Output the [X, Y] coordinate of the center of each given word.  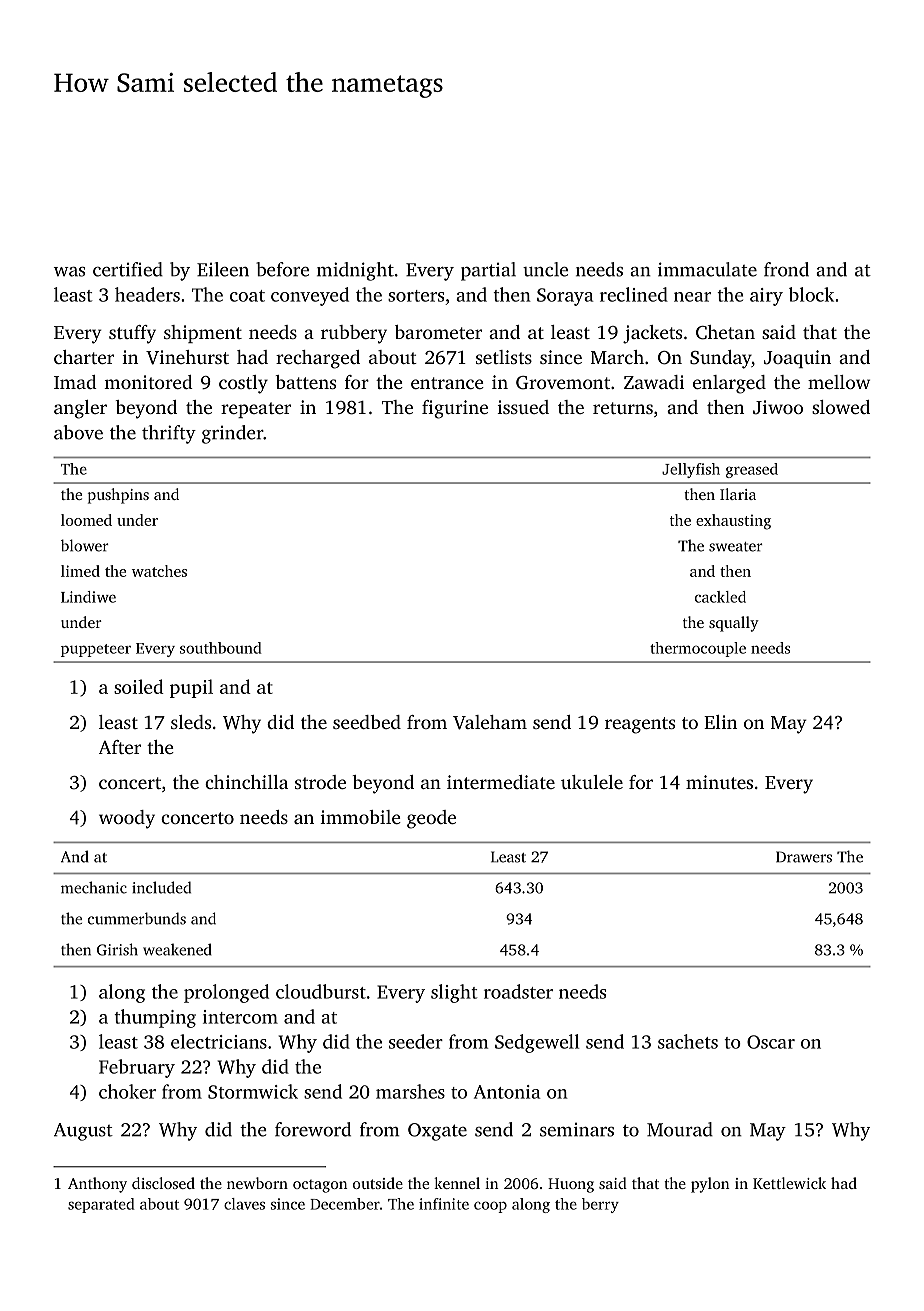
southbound [221, 648]
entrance [447, 383]
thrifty [169, 434]
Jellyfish [691, 470]
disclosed [163, 1183]
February [137, 1068]
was [69, 272]
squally [734, 624]
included [161, 887]
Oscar [771, 1042]
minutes [719, 782]
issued [523, 407]
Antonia [507, 1092]
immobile [360, 817]
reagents [640, 725]
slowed [841, 407]
